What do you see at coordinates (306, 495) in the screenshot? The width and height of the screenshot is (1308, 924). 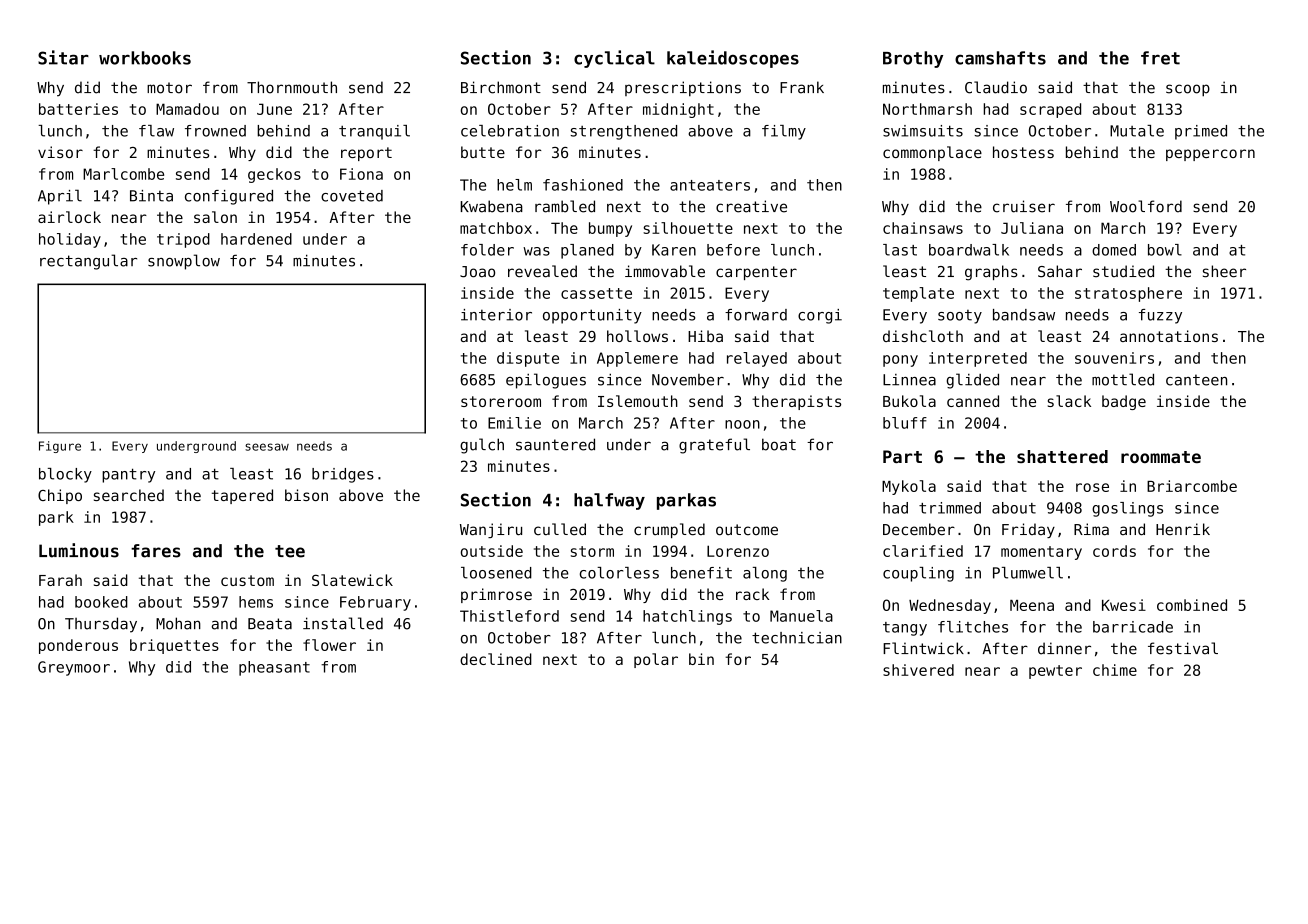 I see `bison` at bounding box center [306, 495].
